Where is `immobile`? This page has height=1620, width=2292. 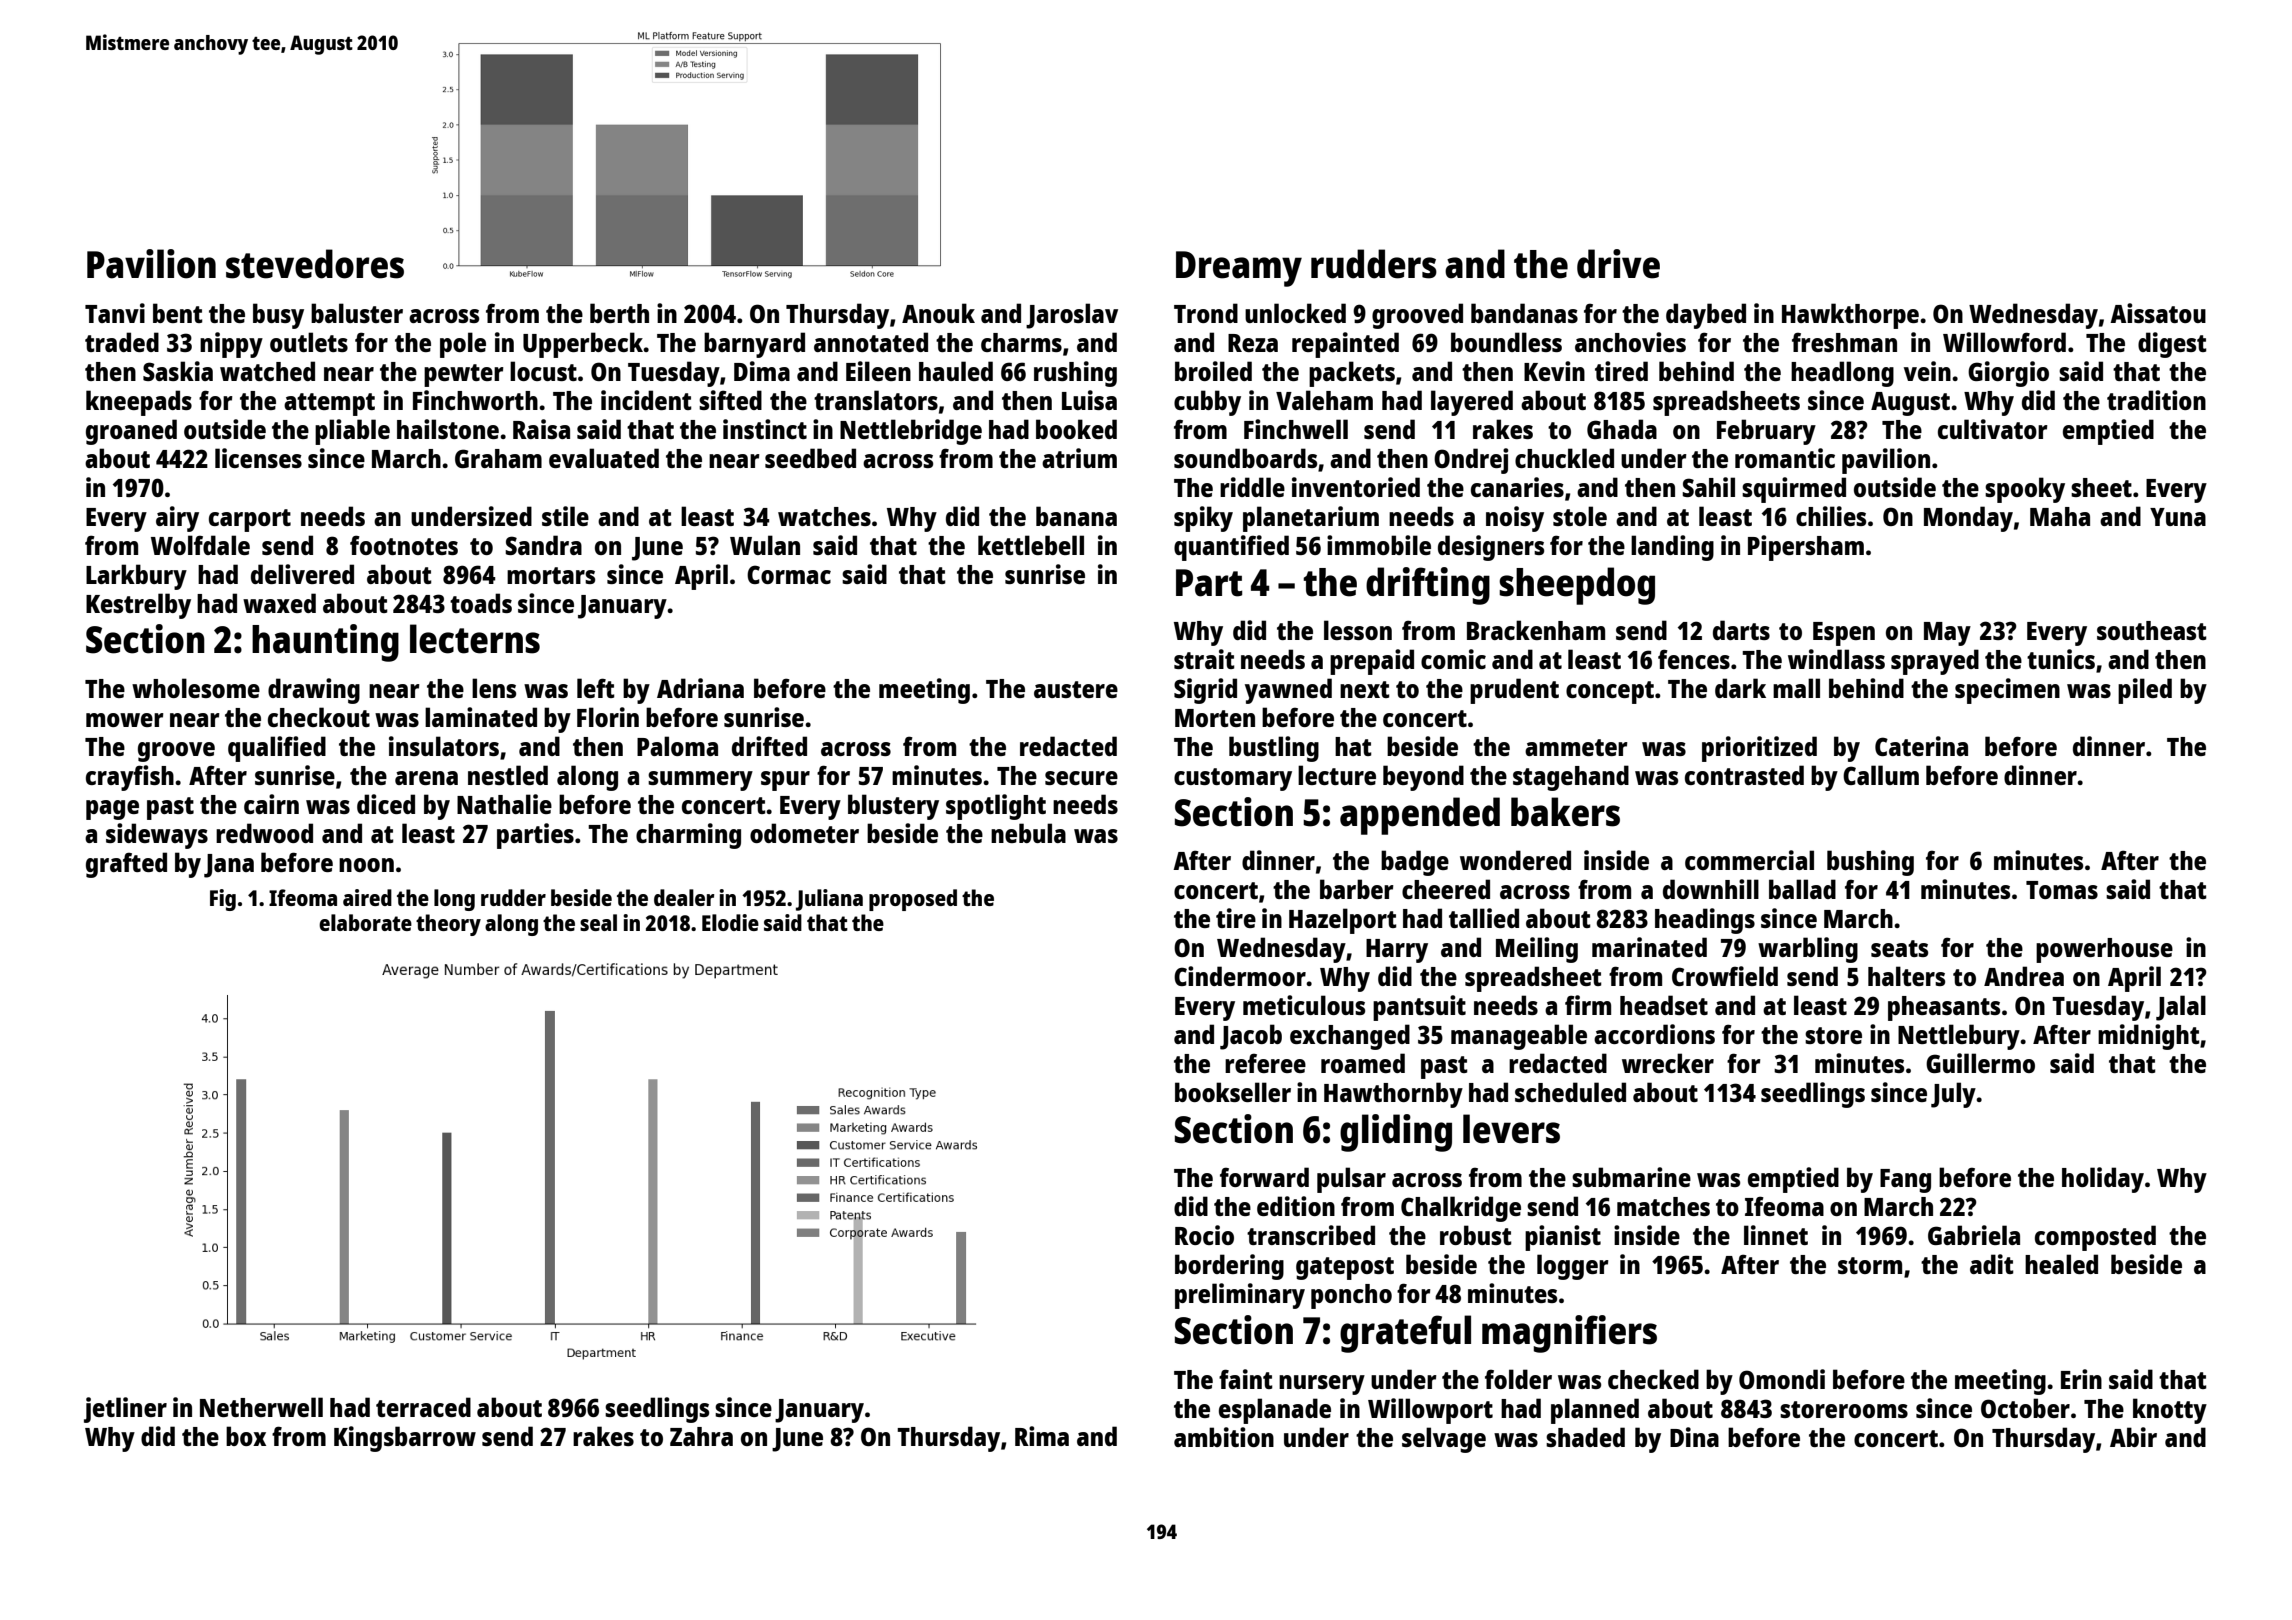 immobile is located at coordinates (1379, 545).
